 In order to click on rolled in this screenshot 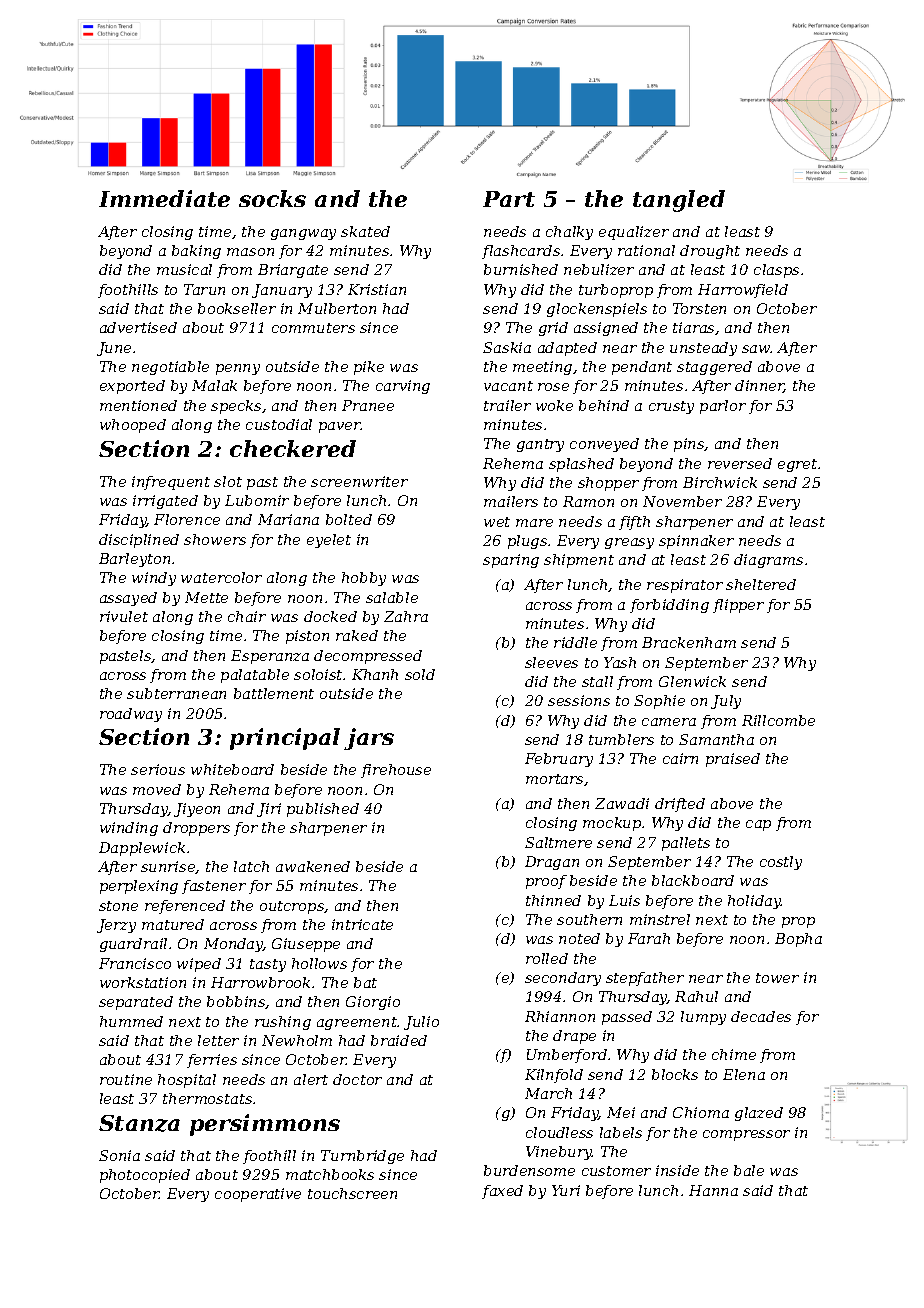, I will do `click(547, 958)`.
